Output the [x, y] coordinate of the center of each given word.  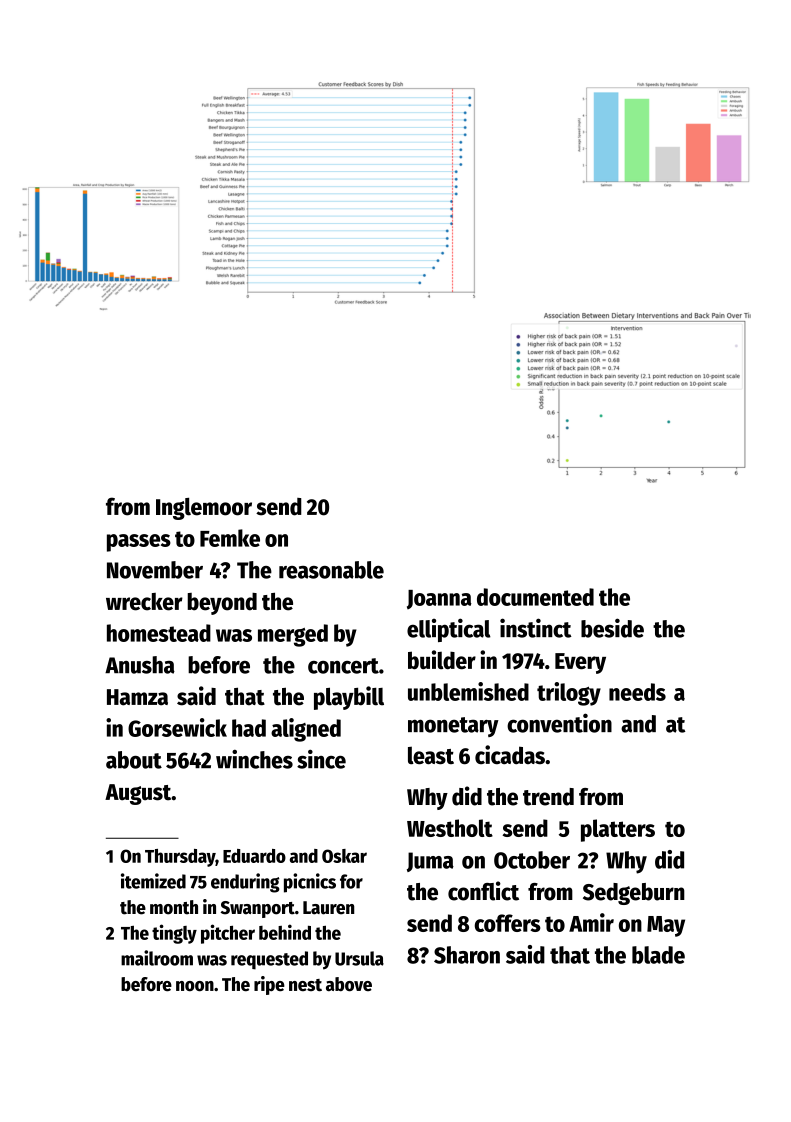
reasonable [331, 570]
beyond [222, 604]
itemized [153, 881]
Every [580, 663]
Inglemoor [204, 509]
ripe [269, 985]
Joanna [439, 599]
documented [535, 597]
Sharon [467, 955]
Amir [591, 922]
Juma [430, 862]
